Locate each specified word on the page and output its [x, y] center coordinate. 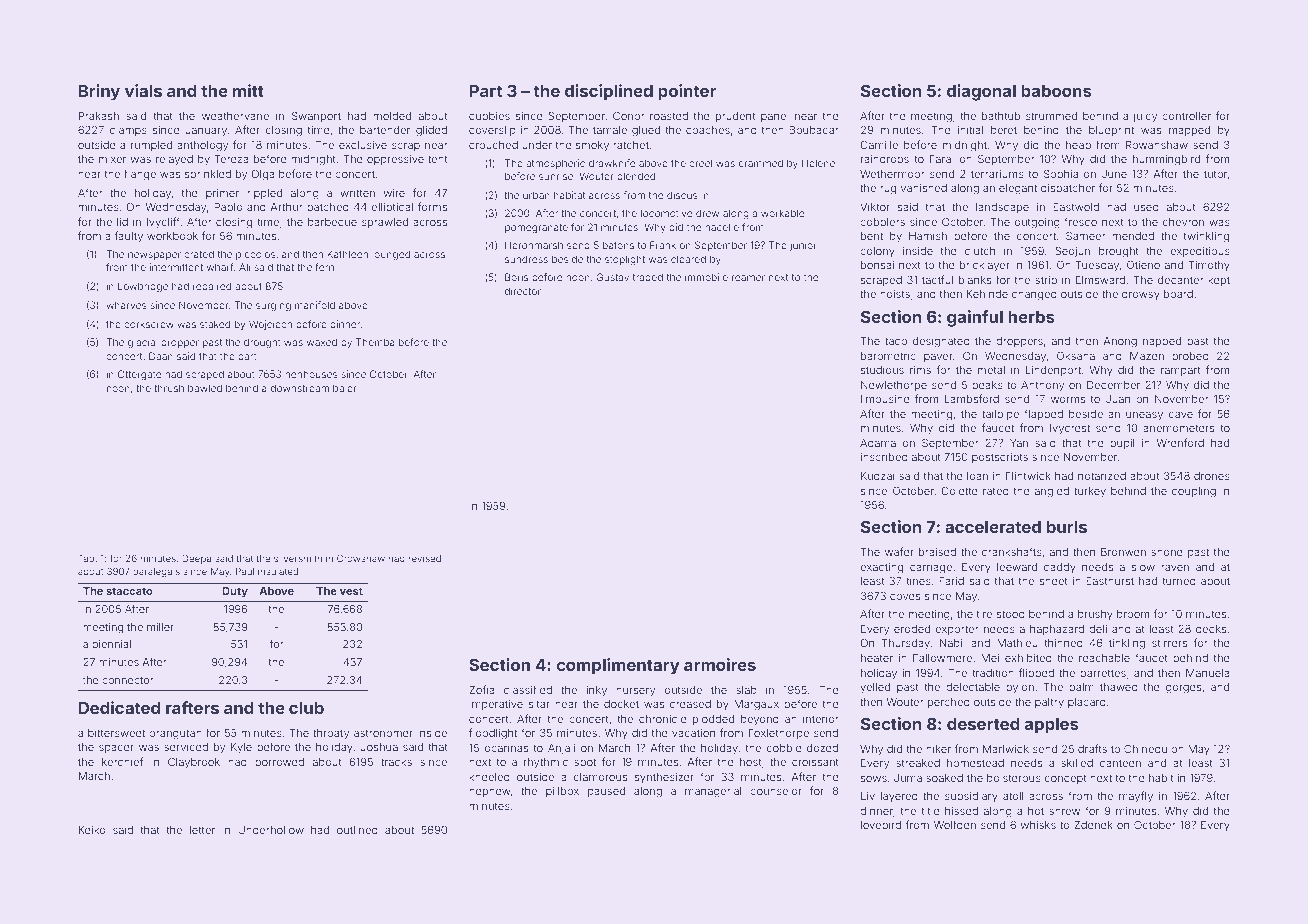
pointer [687, 92]
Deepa [196, 559]
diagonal [981, 92]
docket [621, 704]
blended [636, 176]
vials [143, 90]
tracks [396, 762]
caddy [1060, 568]
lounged [391, 255]
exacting [881, 568]
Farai [942, 159]
